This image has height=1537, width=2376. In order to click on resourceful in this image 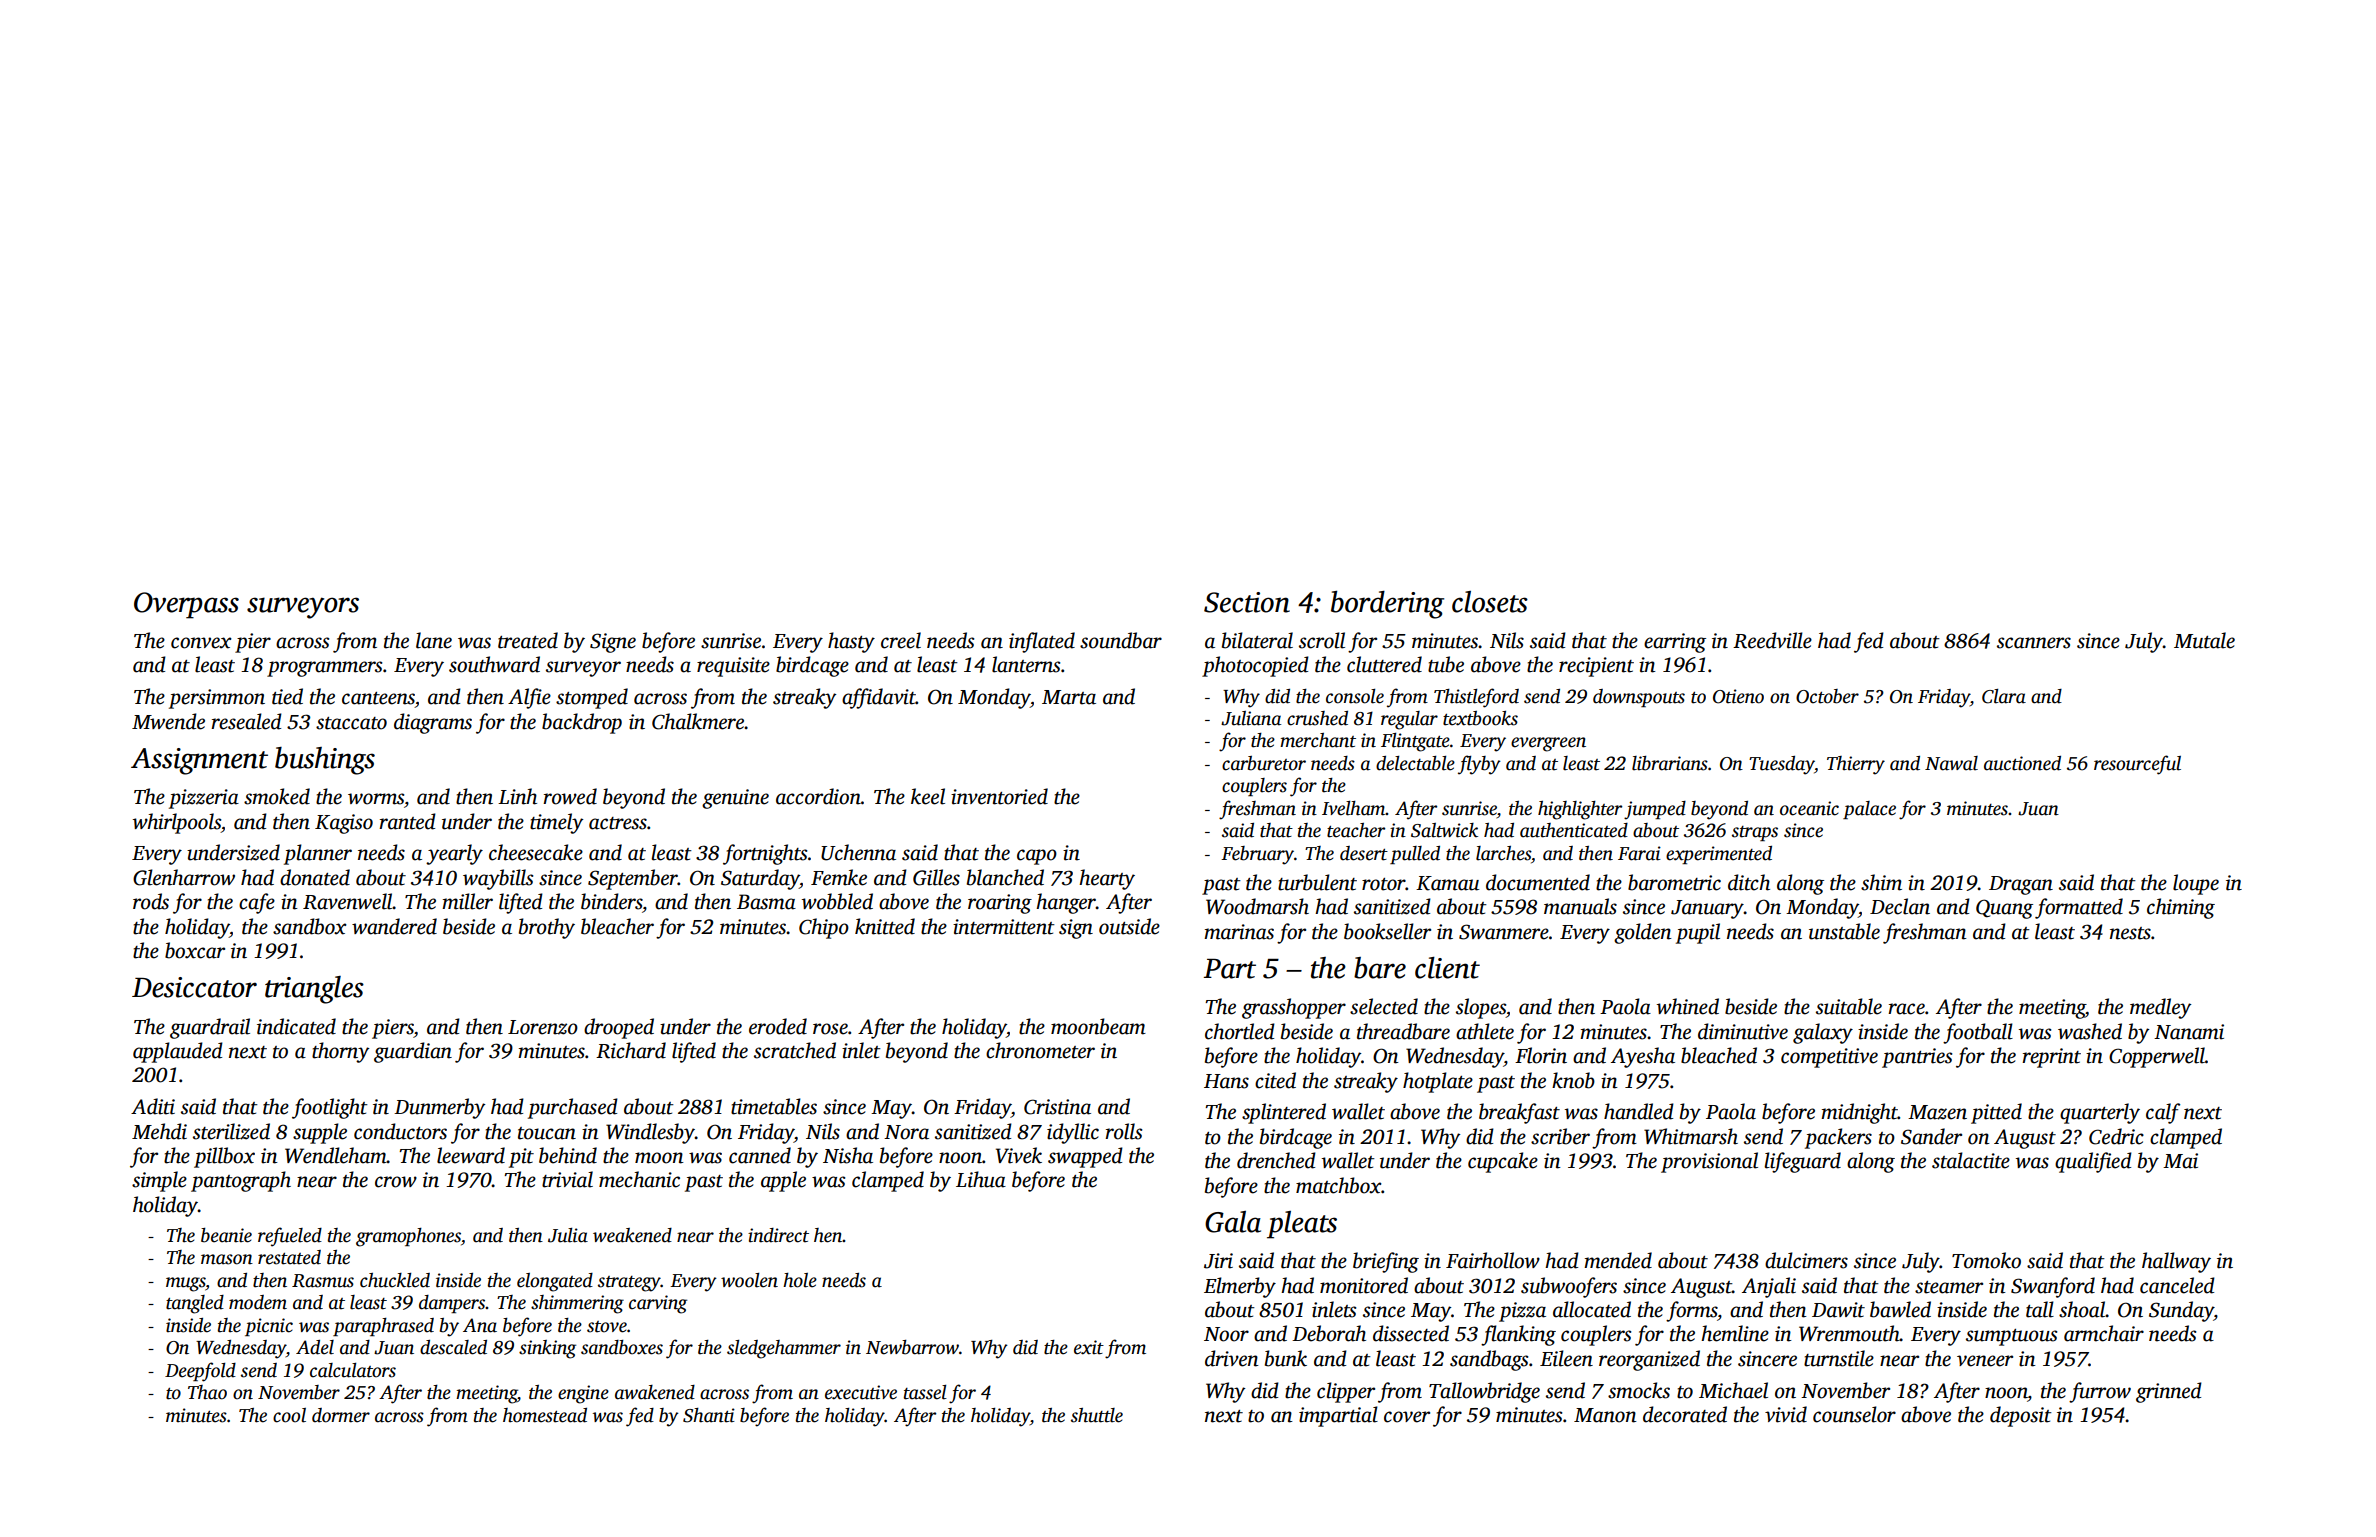, I will do `click(2137, 765)`.
